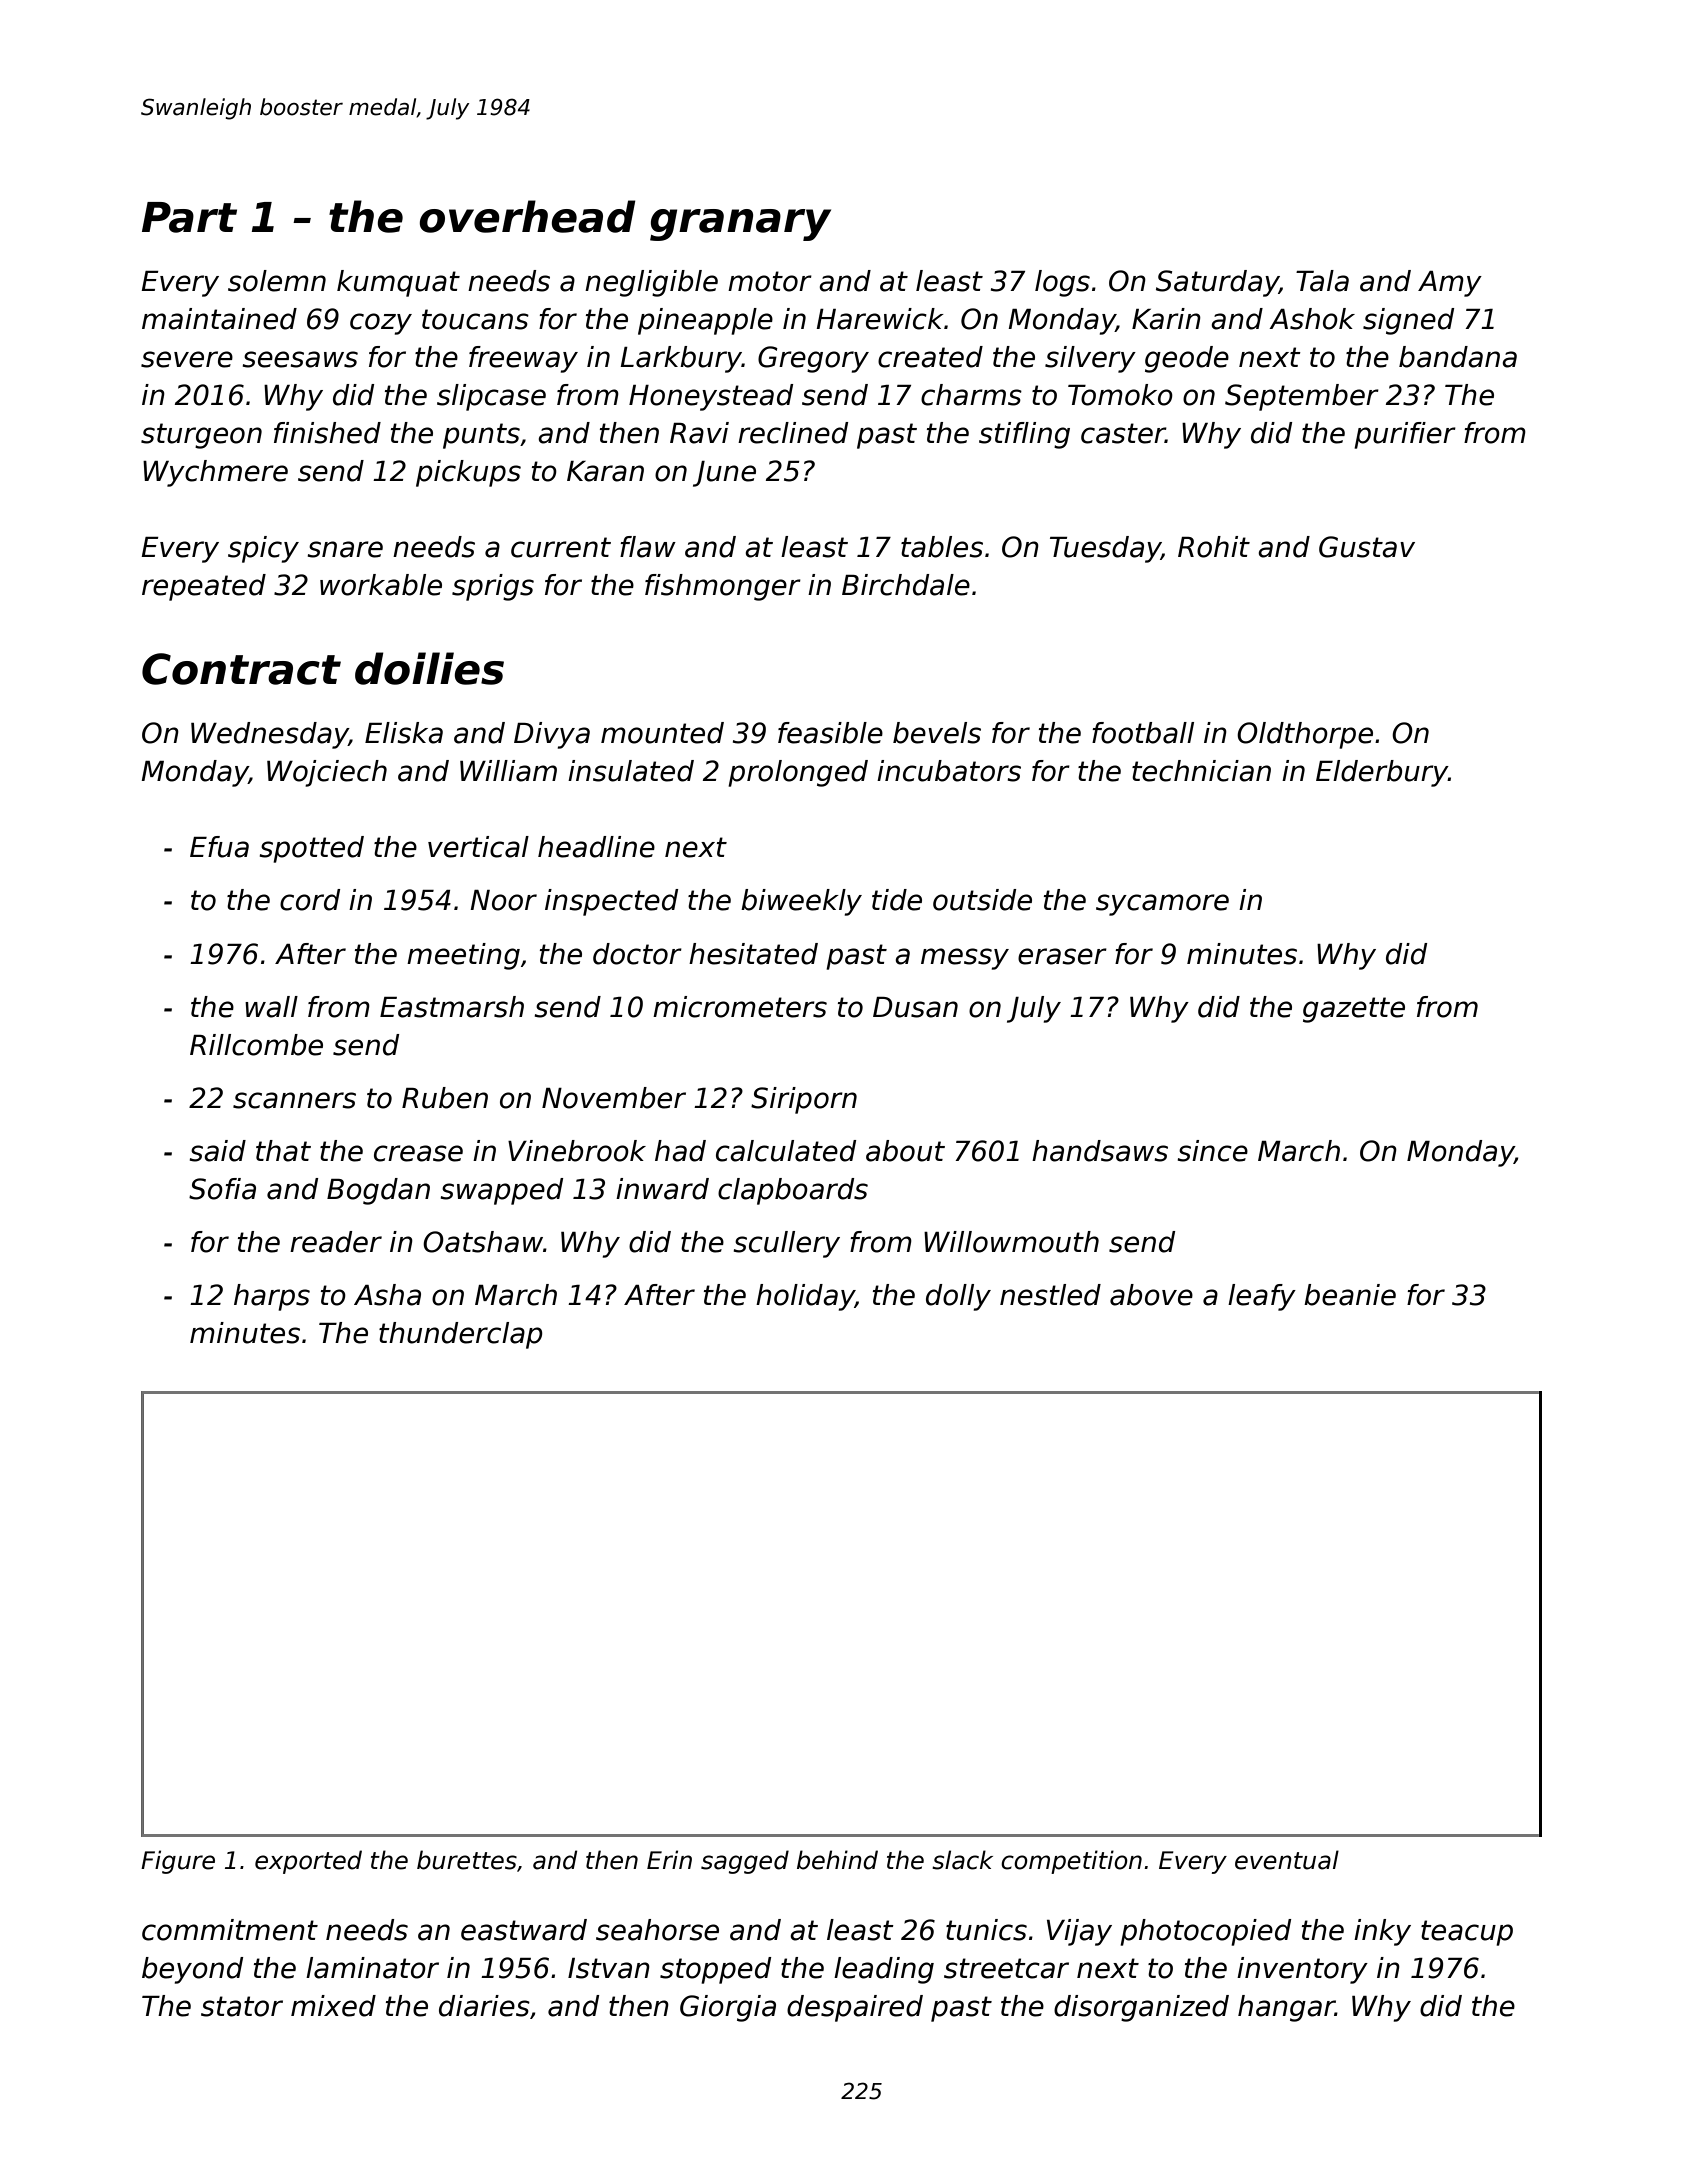 The image size is (1683, 2178). What do you see at coordinates (855, 2008) in the image?
I see `despaired` at bounding box center [855, 2008].
